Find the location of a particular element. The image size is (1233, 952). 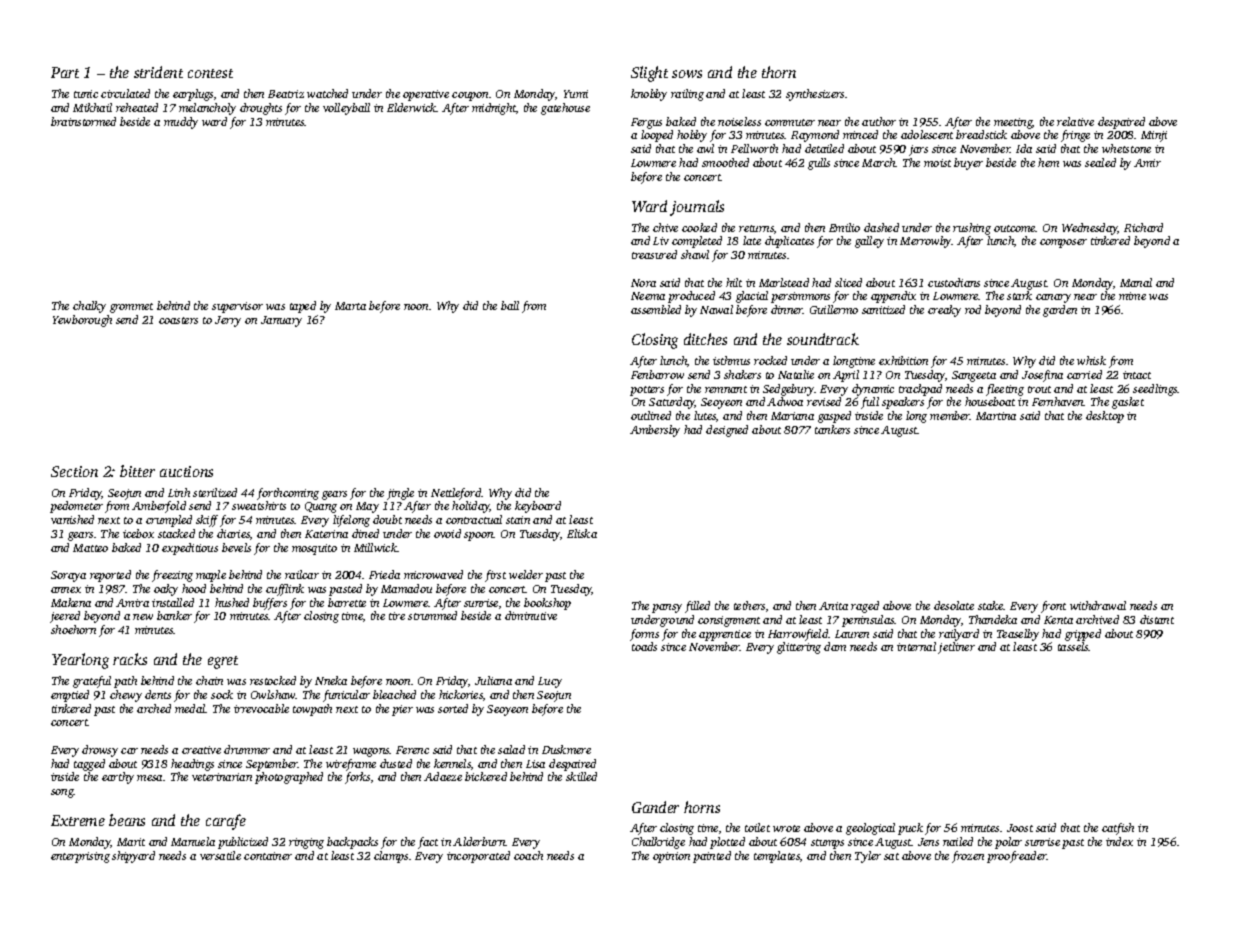

author is located at coordinates (879, 121).
